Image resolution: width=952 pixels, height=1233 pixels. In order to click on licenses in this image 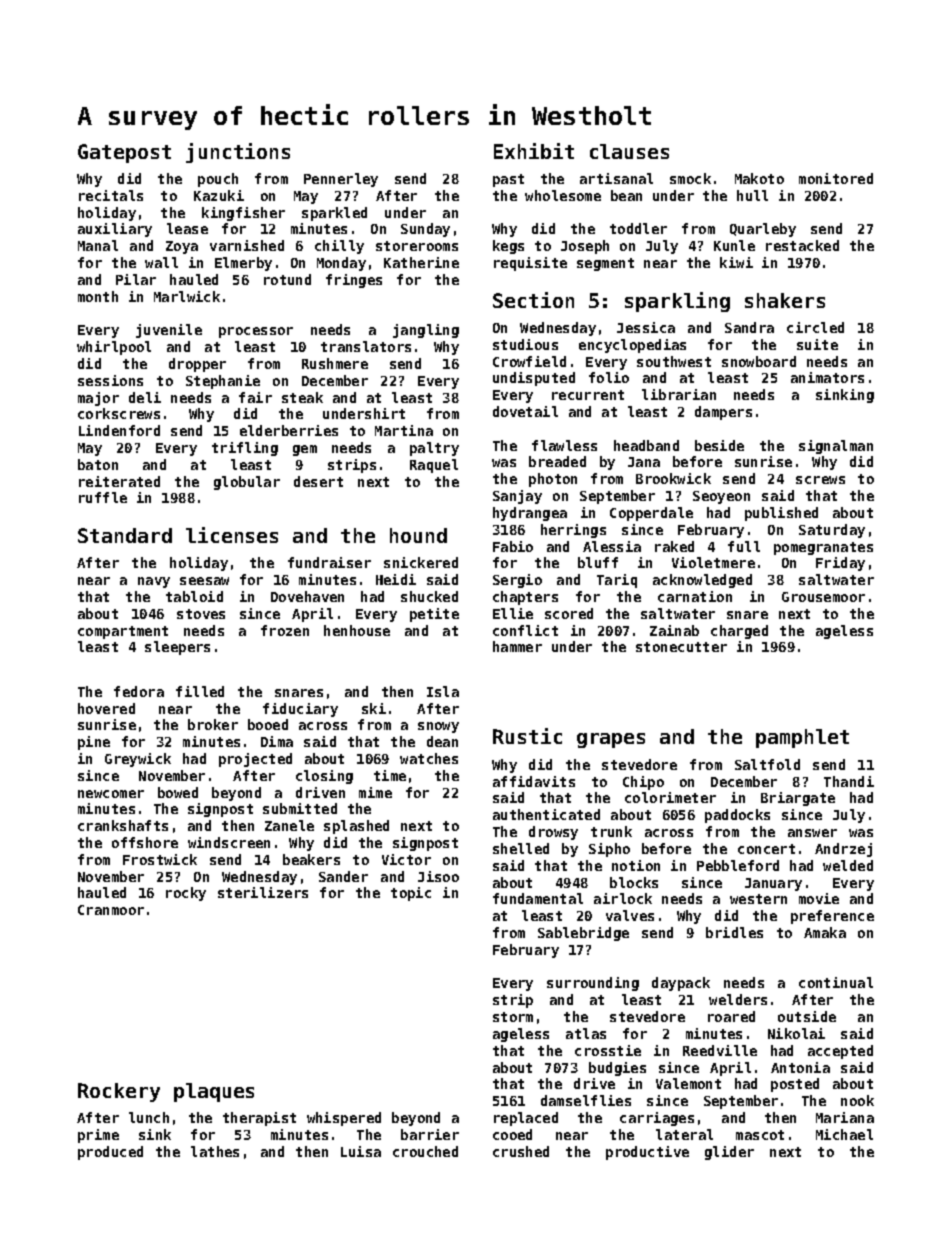, I will do `click(232, 535)`.
